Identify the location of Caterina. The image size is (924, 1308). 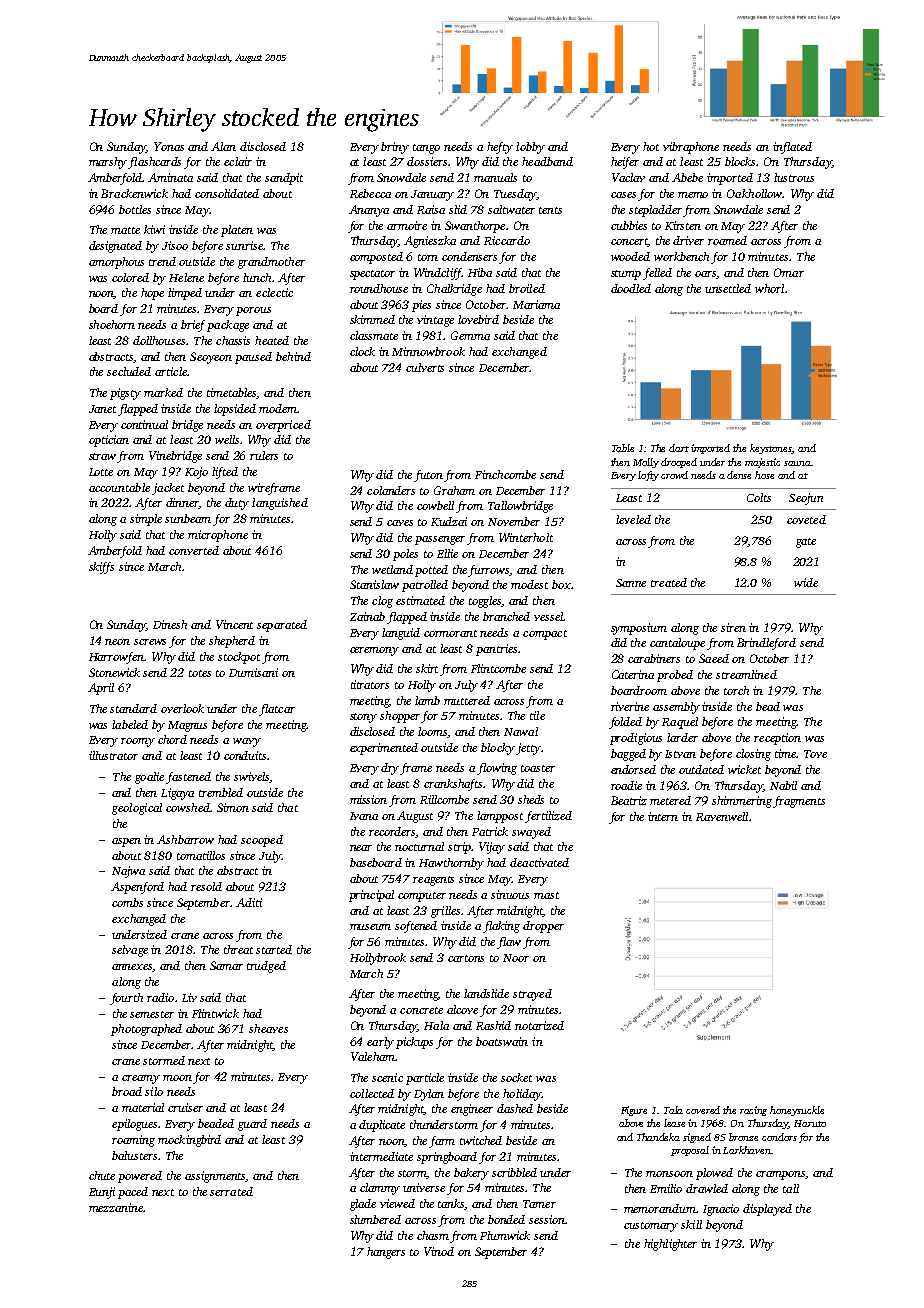
(633, 674).
